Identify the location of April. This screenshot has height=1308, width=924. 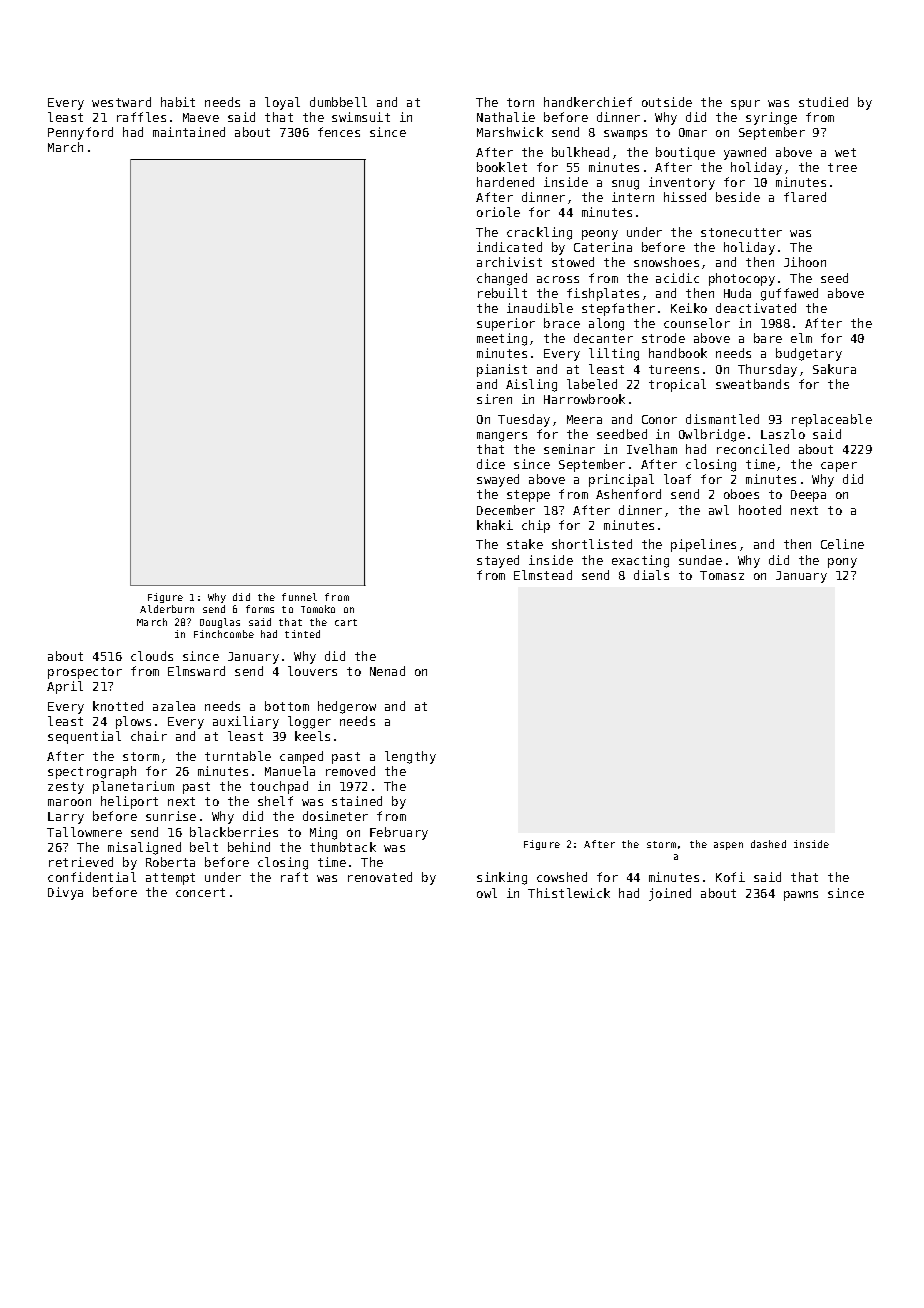
(65, 687).
